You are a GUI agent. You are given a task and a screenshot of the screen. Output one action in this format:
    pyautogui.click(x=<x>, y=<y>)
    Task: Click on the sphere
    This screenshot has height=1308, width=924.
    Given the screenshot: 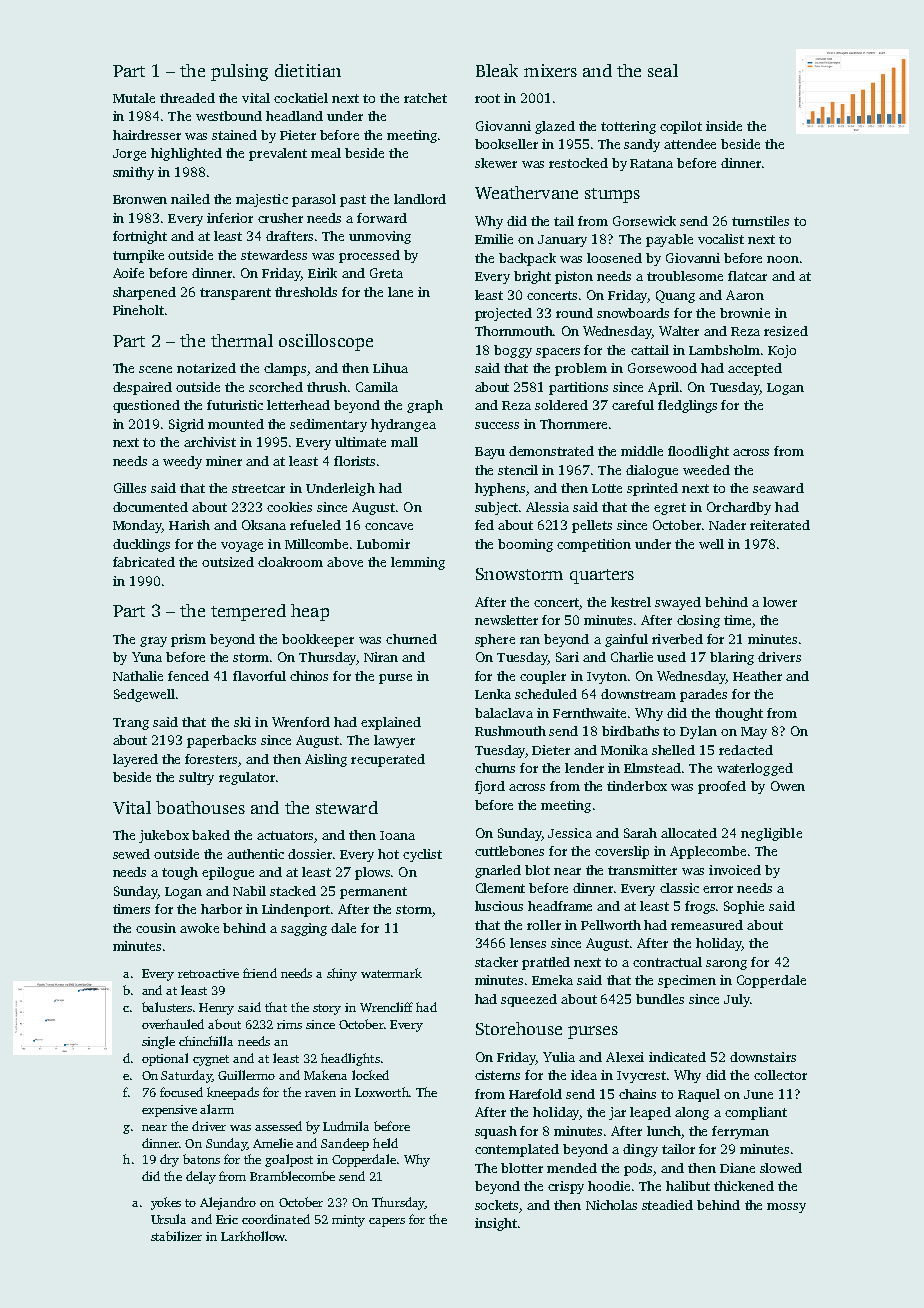 What is the action you would take?
    pyautogui.click(x=495, y=640)
